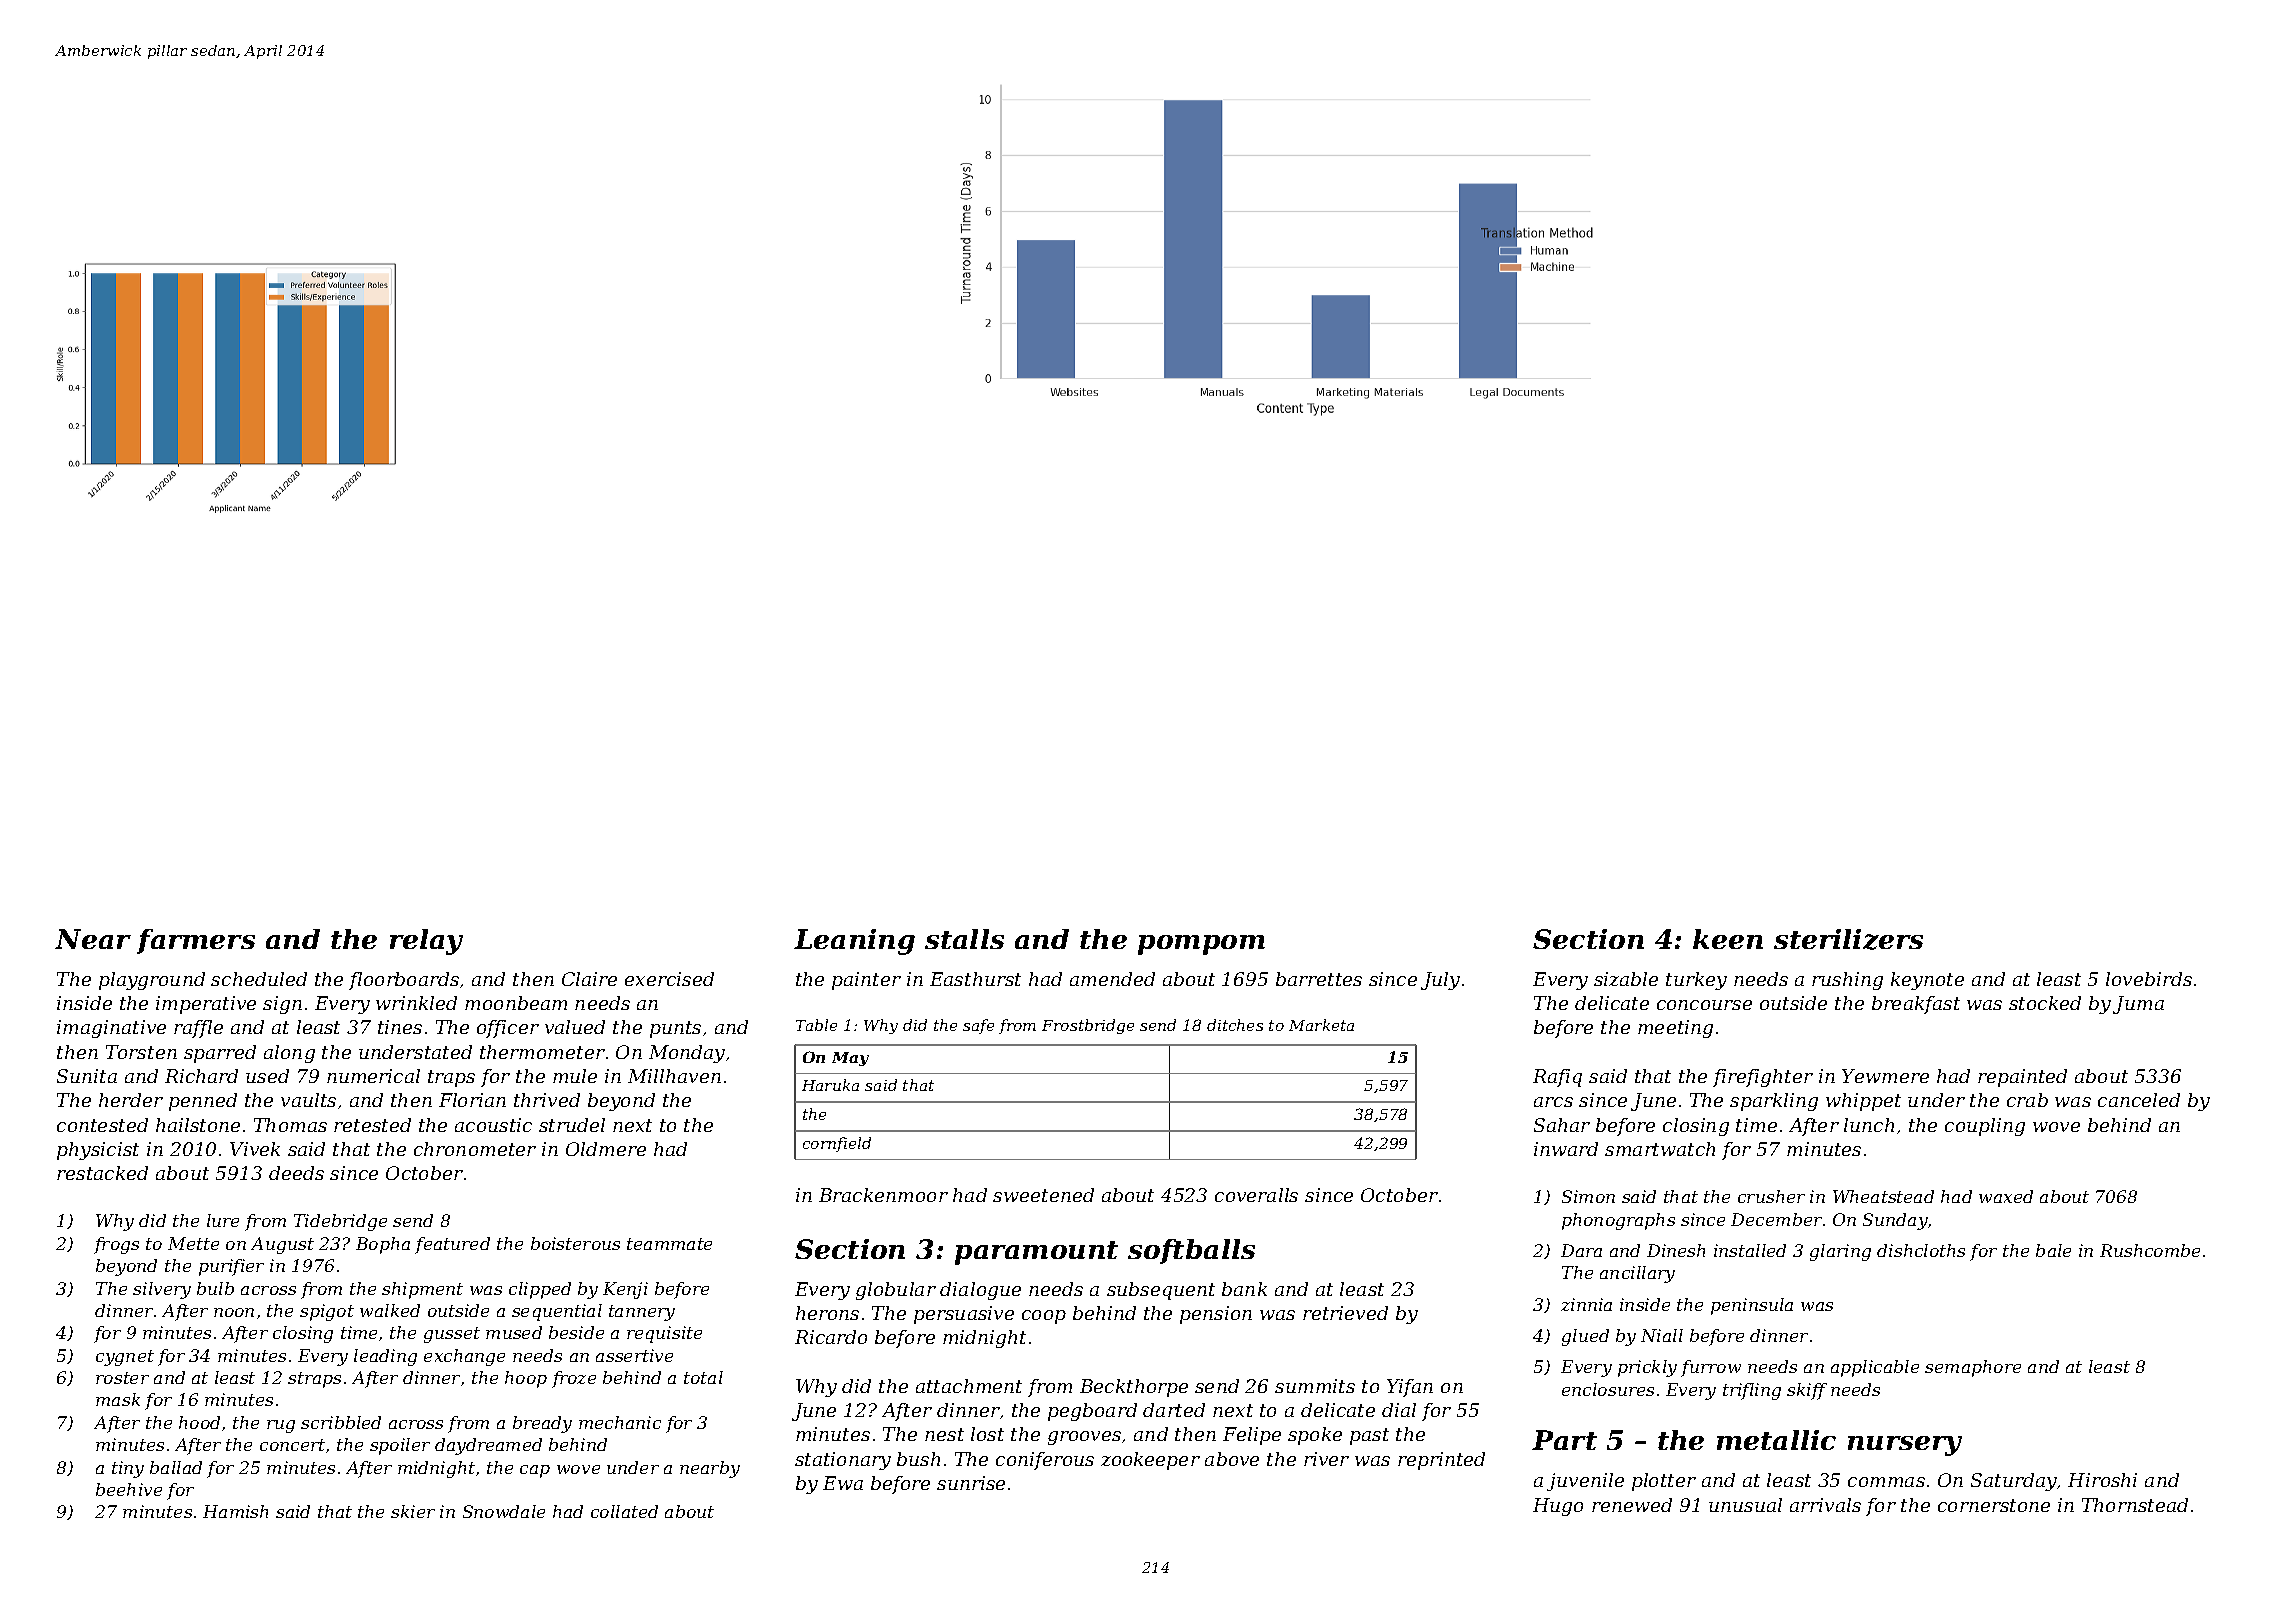 This screenshot has height=1615, width=2284. I want to click on collated, so click(624, 1511).
